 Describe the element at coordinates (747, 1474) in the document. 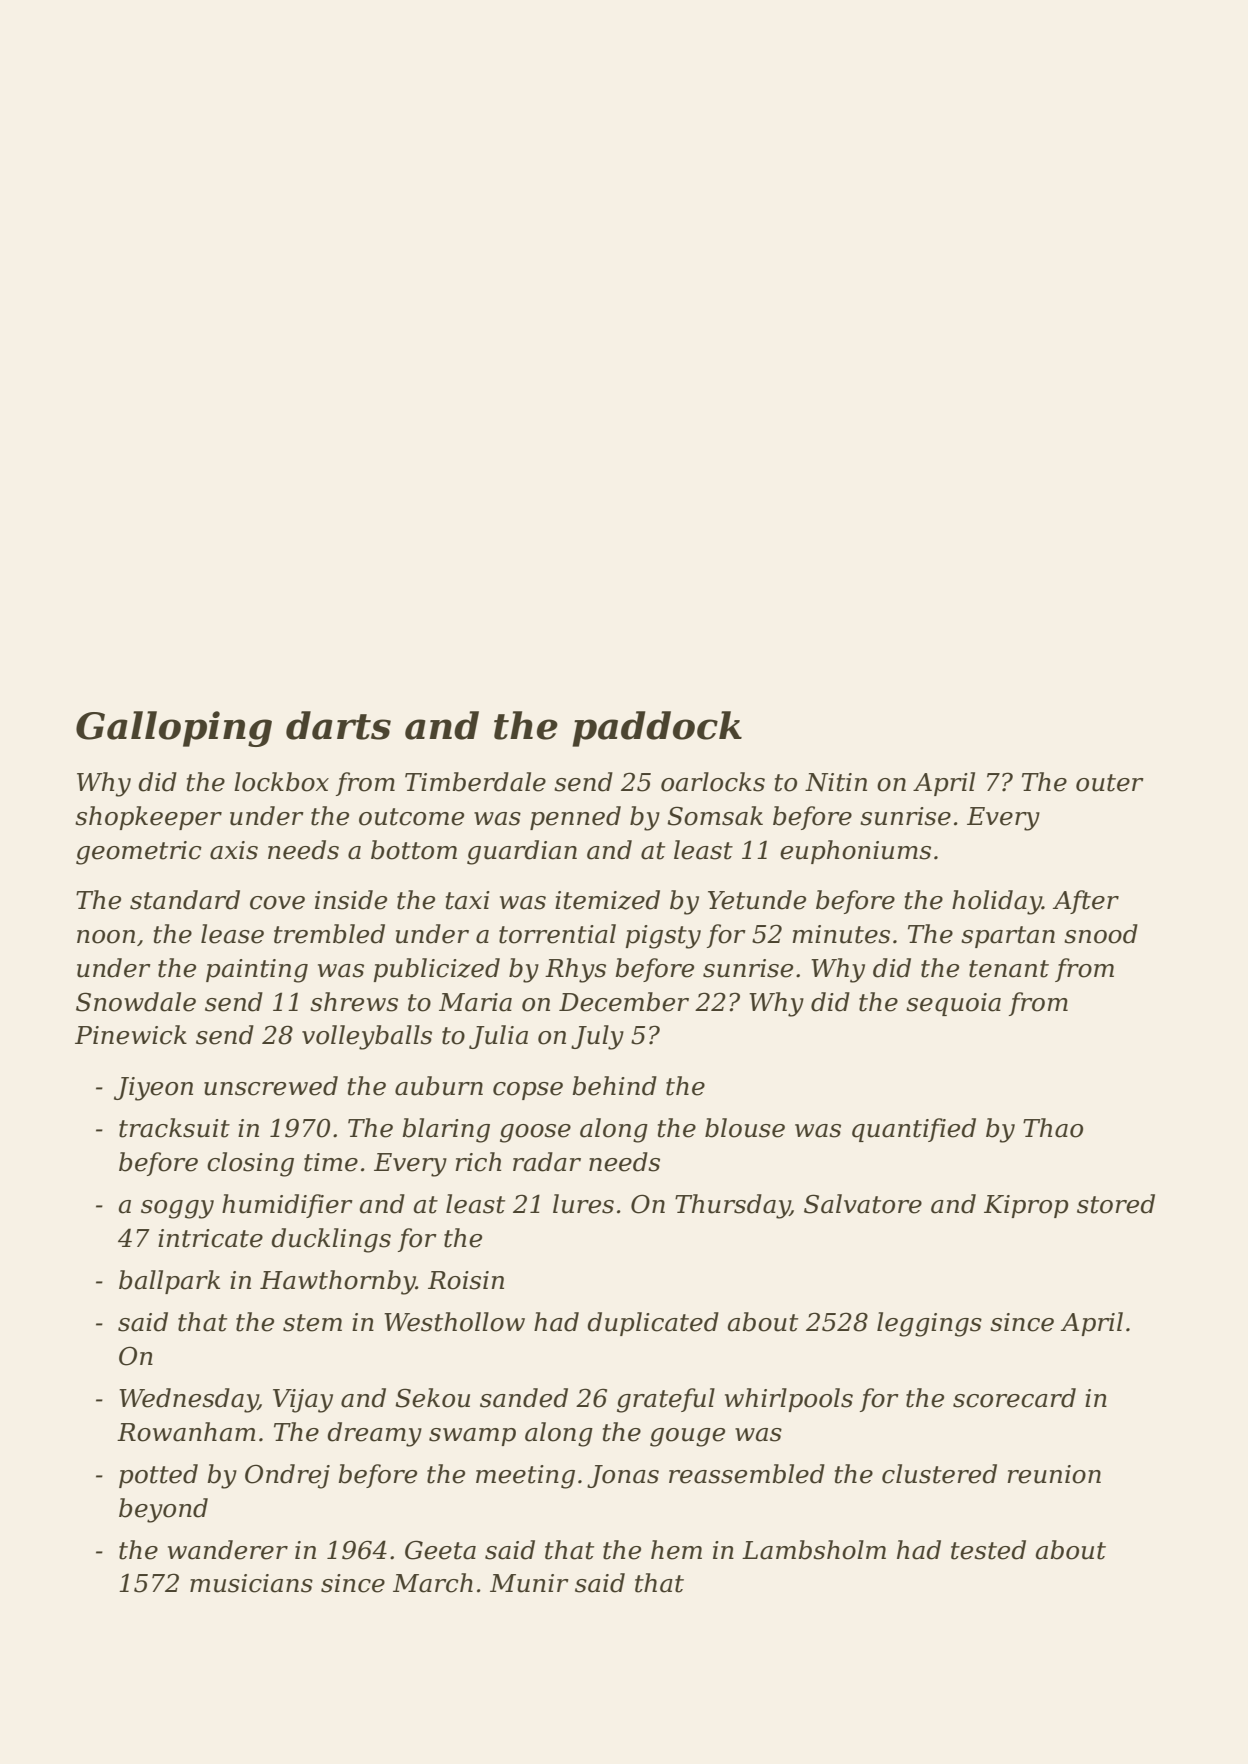

I see `reassembled` at that location.
